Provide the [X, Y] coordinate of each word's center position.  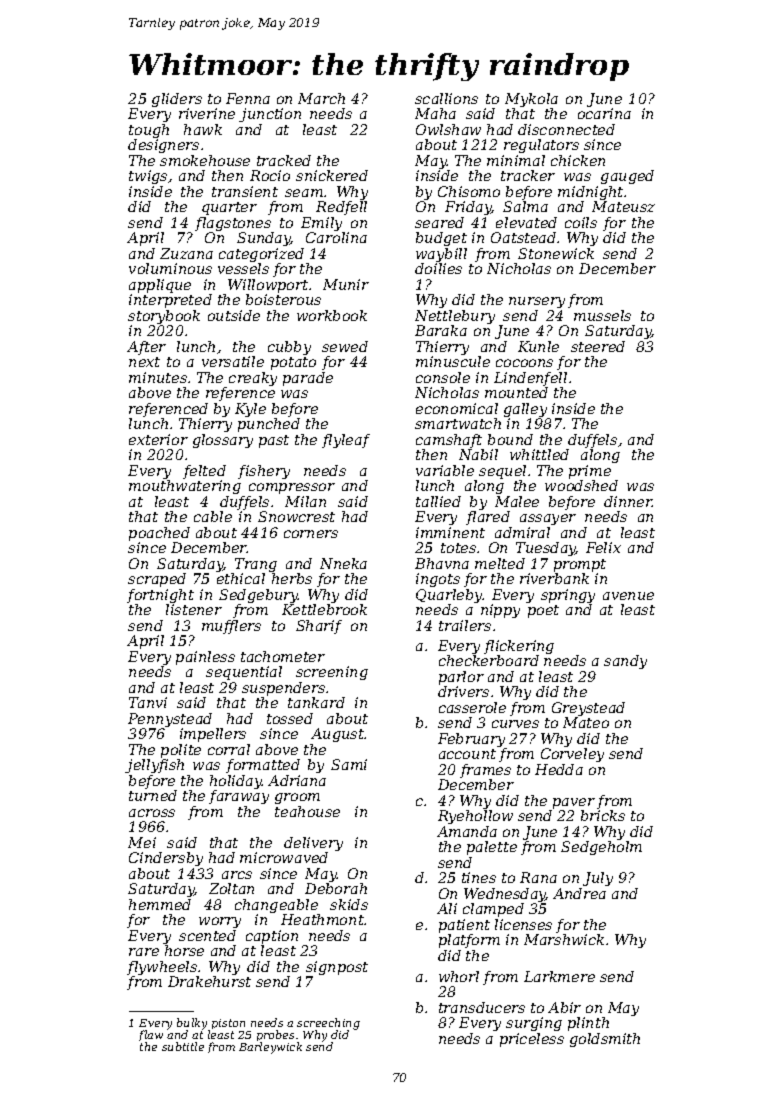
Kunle [538, 346]
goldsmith [605, 1040]
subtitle [183, 1046]
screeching [328, 1024]
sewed [345, 346]
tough [149, 131]
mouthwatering [185, 487]
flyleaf [346, 441]
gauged [627, 177]
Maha [435, 113]
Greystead [588, 709]
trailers [465, 625]
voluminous [170, 268]
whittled [539, 454]
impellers [213, 735]
